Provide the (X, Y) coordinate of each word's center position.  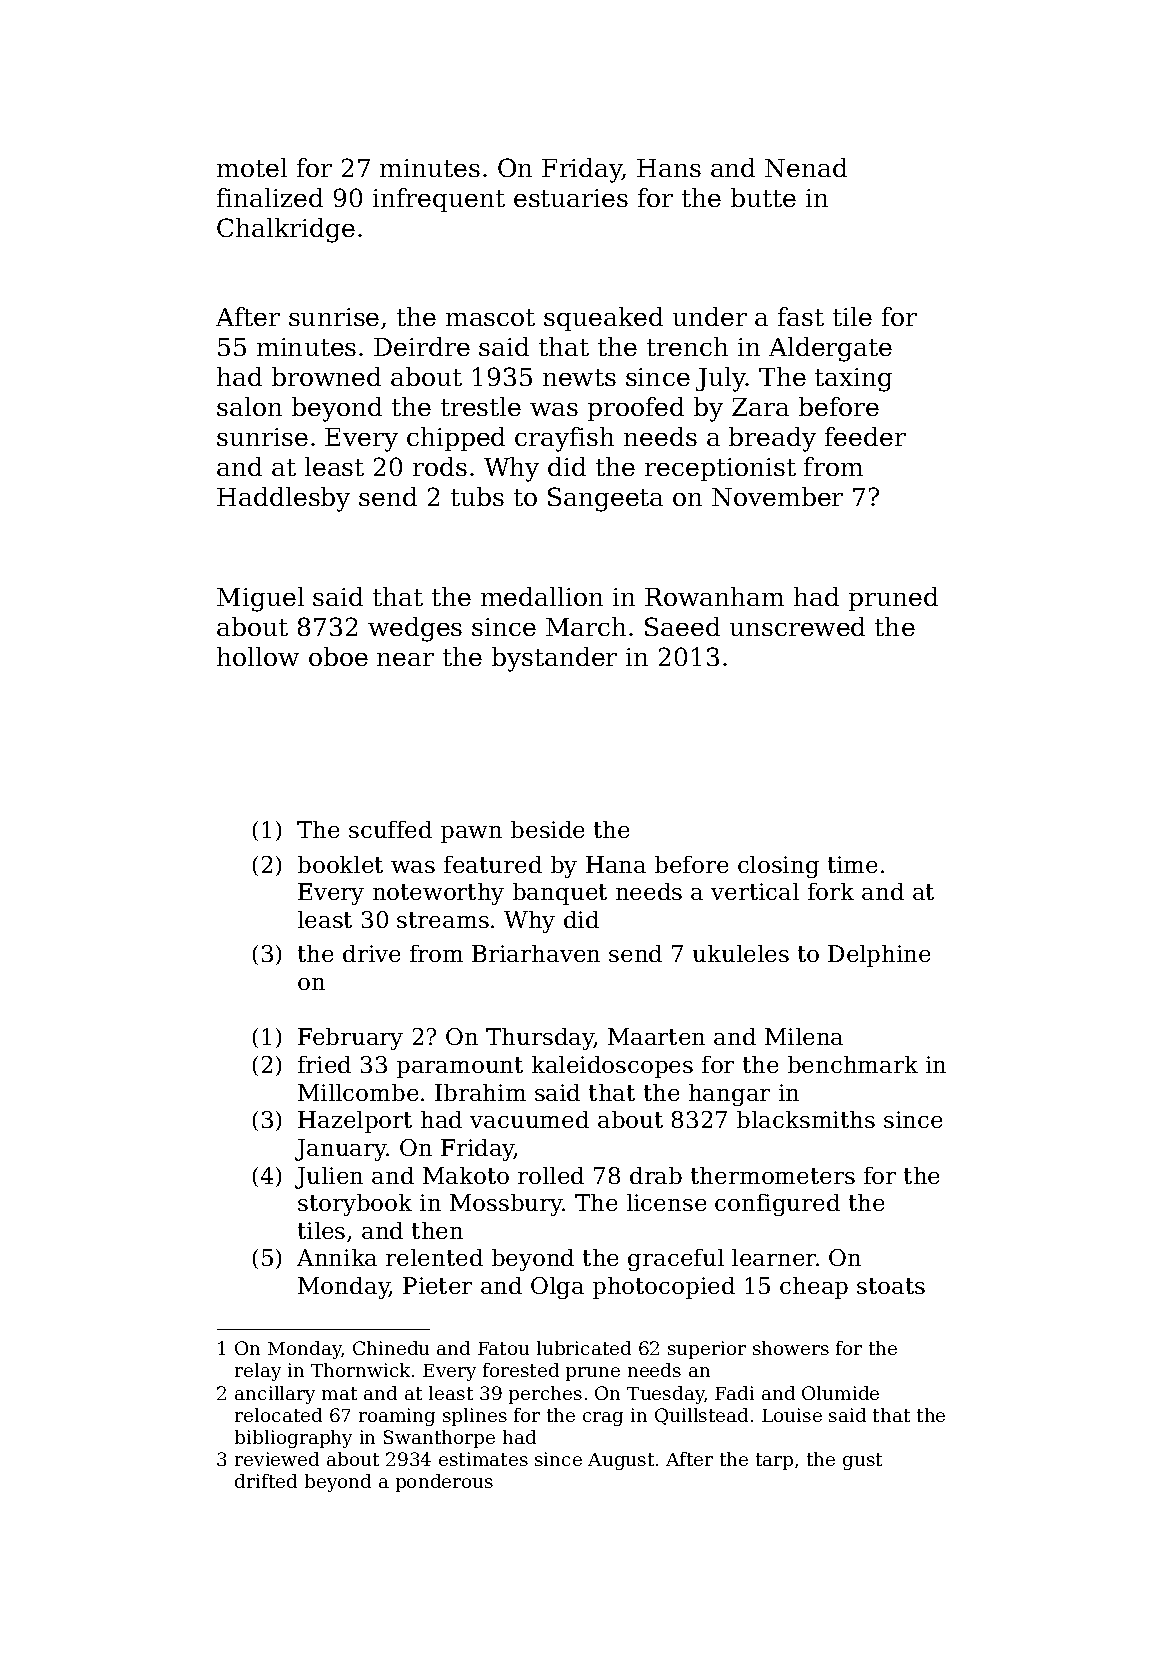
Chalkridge (286, 230)
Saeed (682, 626)
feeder (865, 436)
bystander (554, 659)
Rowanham (714, 596)
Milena (804, 1036)
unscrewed (797, 626)
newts (579, 377)
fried (324, 1064)
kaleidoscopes (612, 1067)
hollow (258, 656)
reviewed (277, 1459)
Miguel (260, 599)
